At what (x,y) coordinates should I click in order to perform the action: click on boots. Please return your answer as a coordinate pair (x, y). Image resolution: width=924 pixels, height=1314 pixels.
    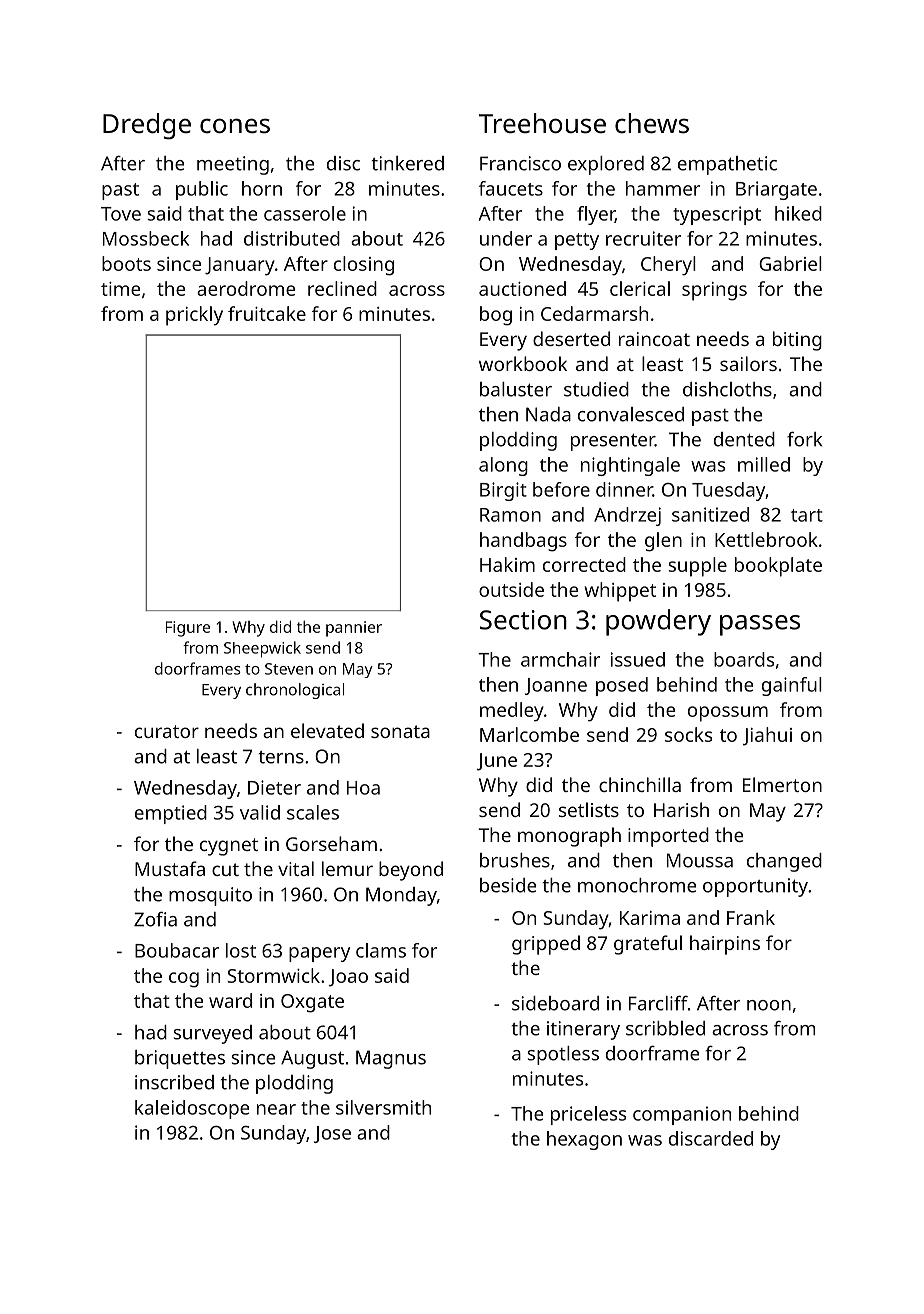
    Looking at the image, I should click on (126, 263).
